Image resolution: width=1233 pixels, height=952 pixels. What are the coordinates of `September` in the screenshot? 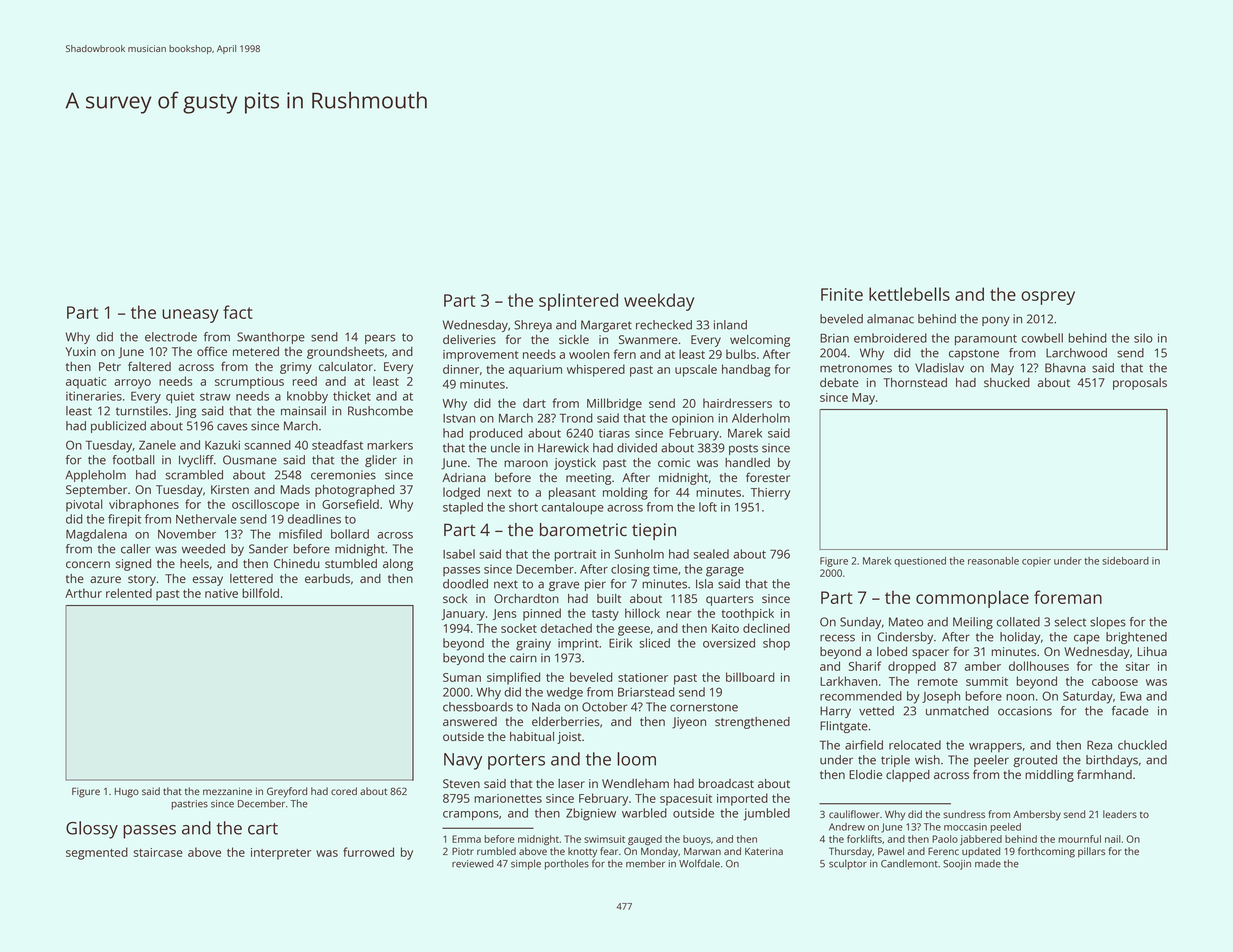 It's located at (96, 491).
